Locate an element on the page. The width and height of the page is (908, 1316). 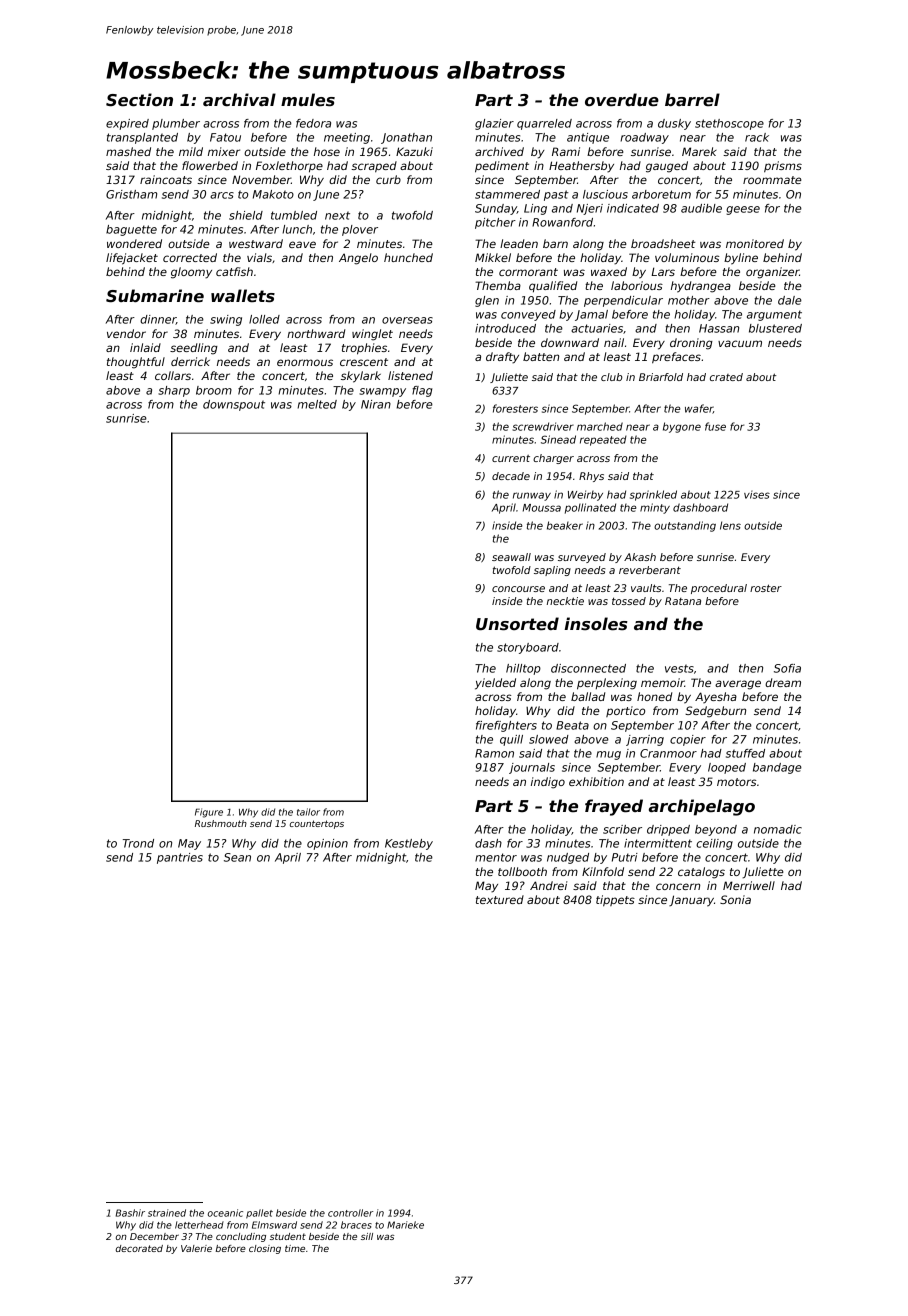
nomadic is located at coordinates (778, 829).
